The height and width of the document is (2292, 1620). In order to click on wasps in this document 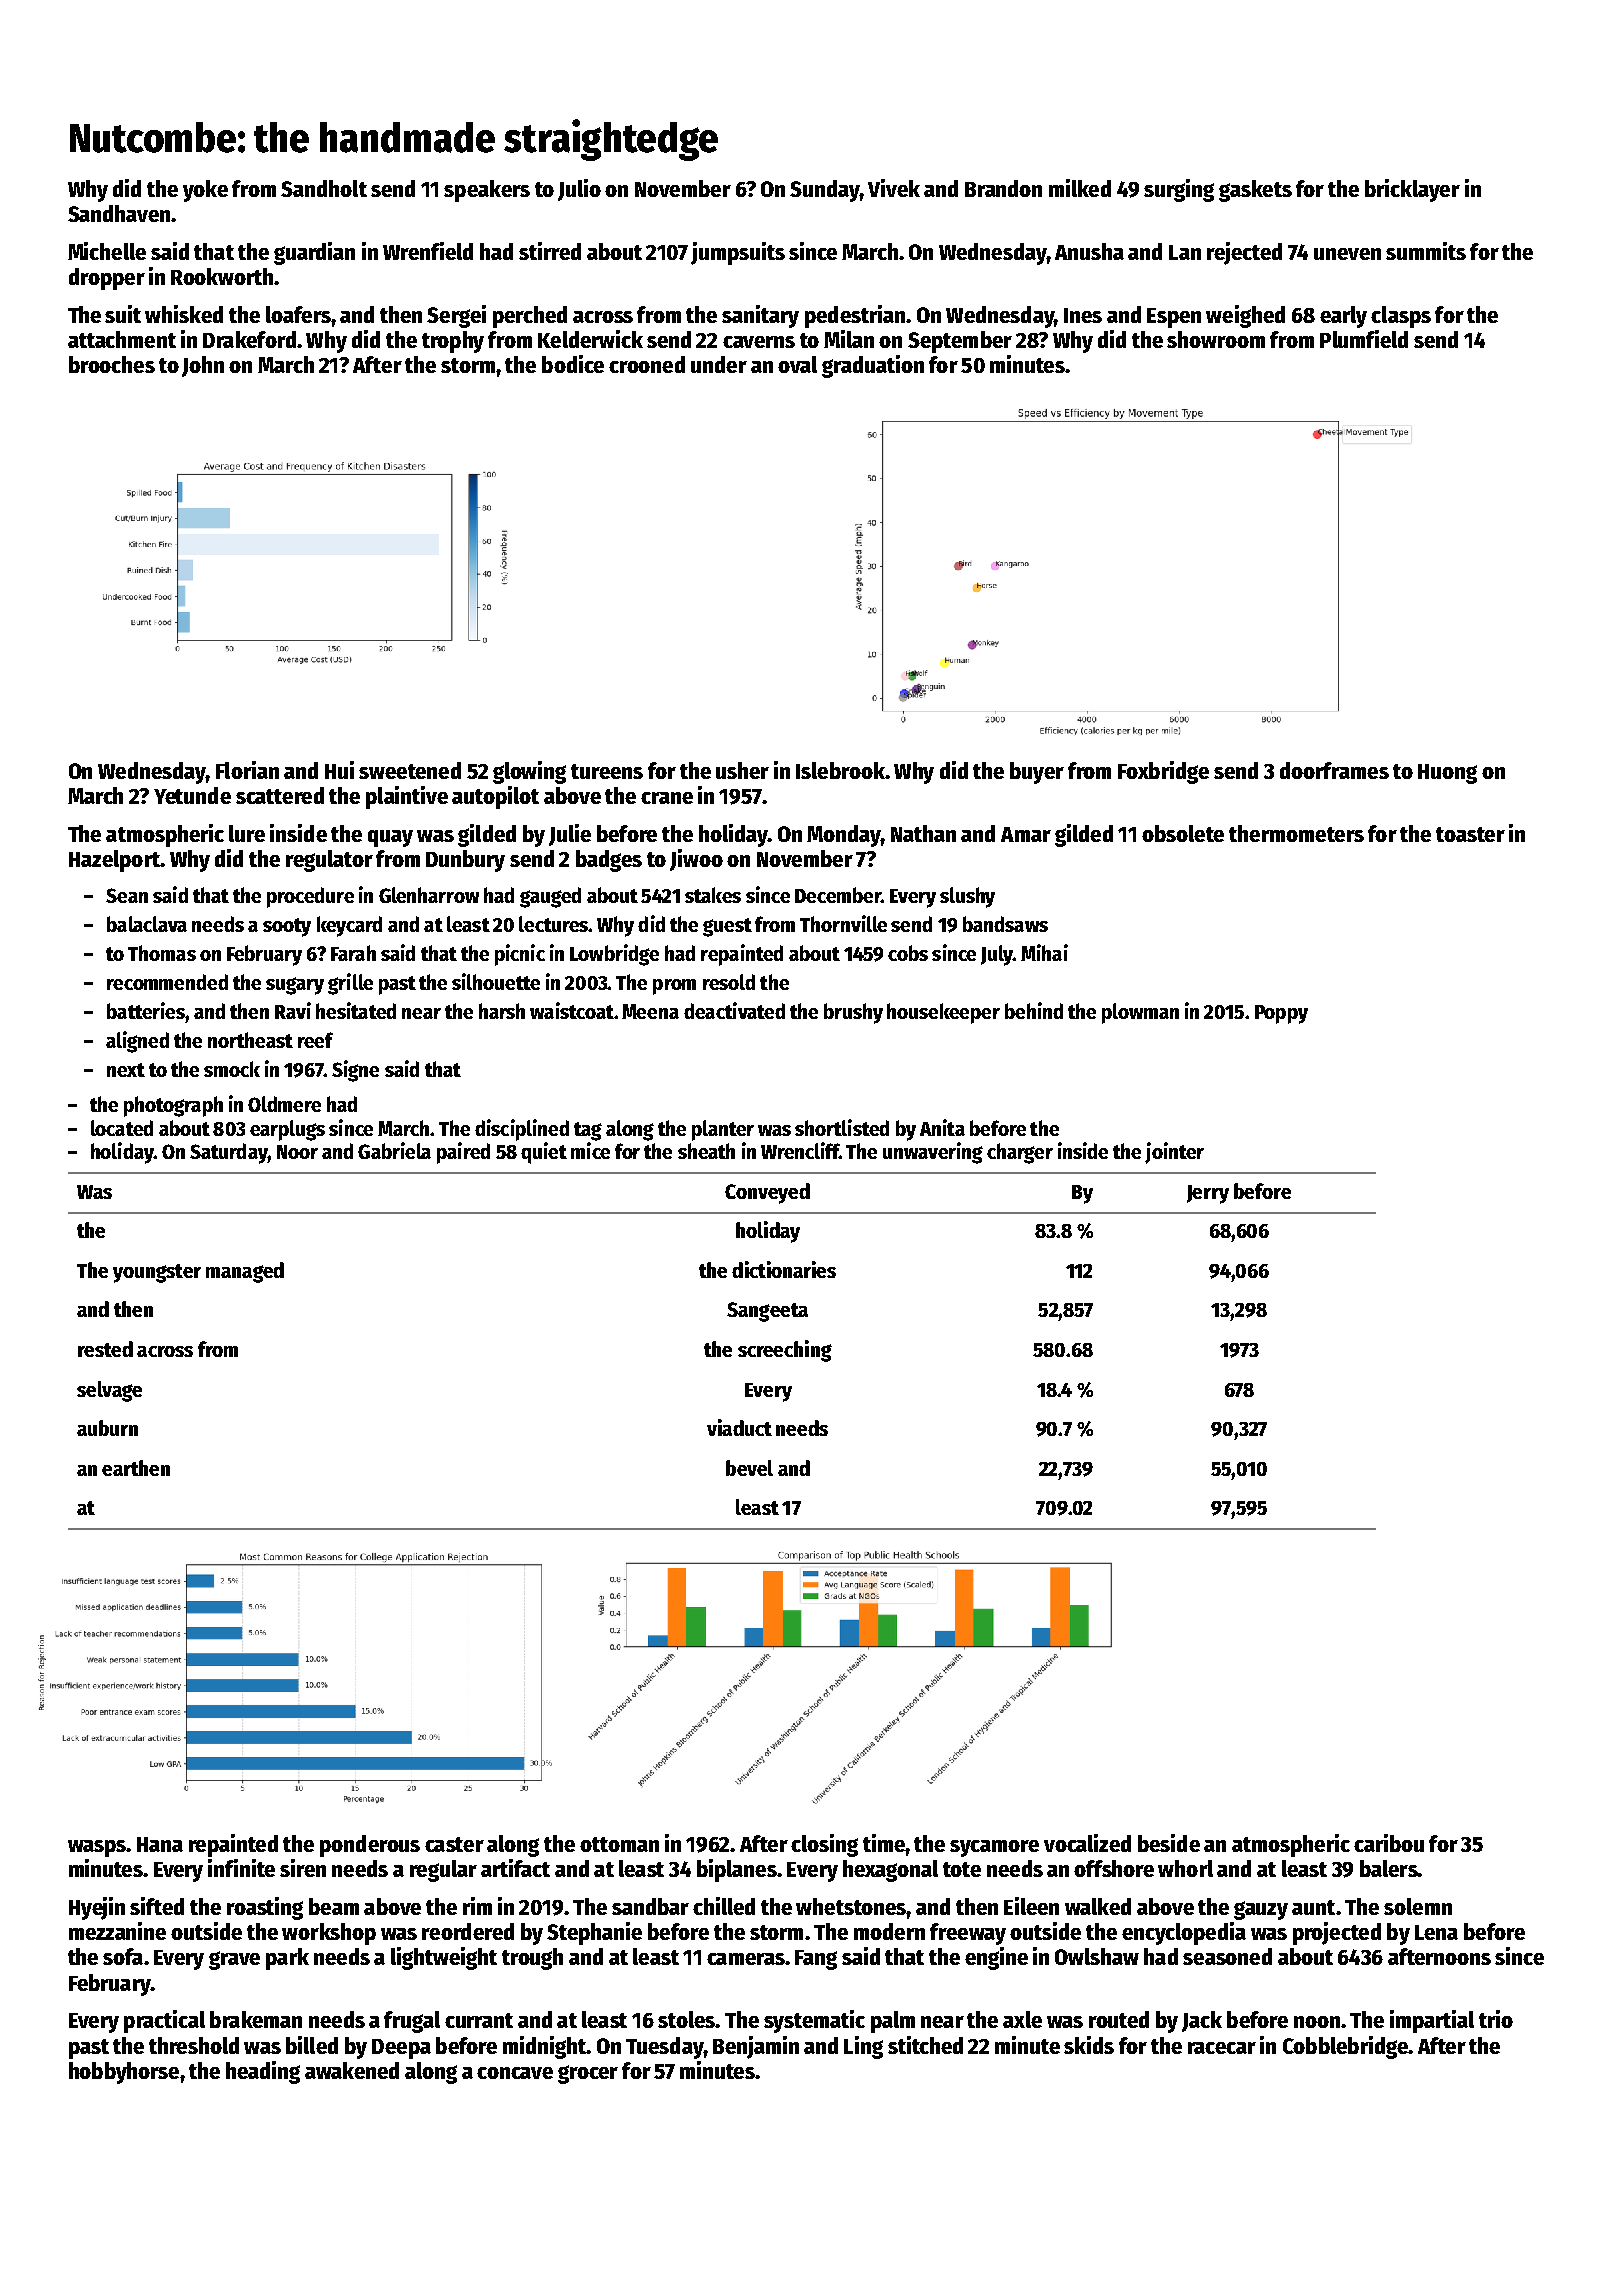, I will do `click(97, 1848)`.
